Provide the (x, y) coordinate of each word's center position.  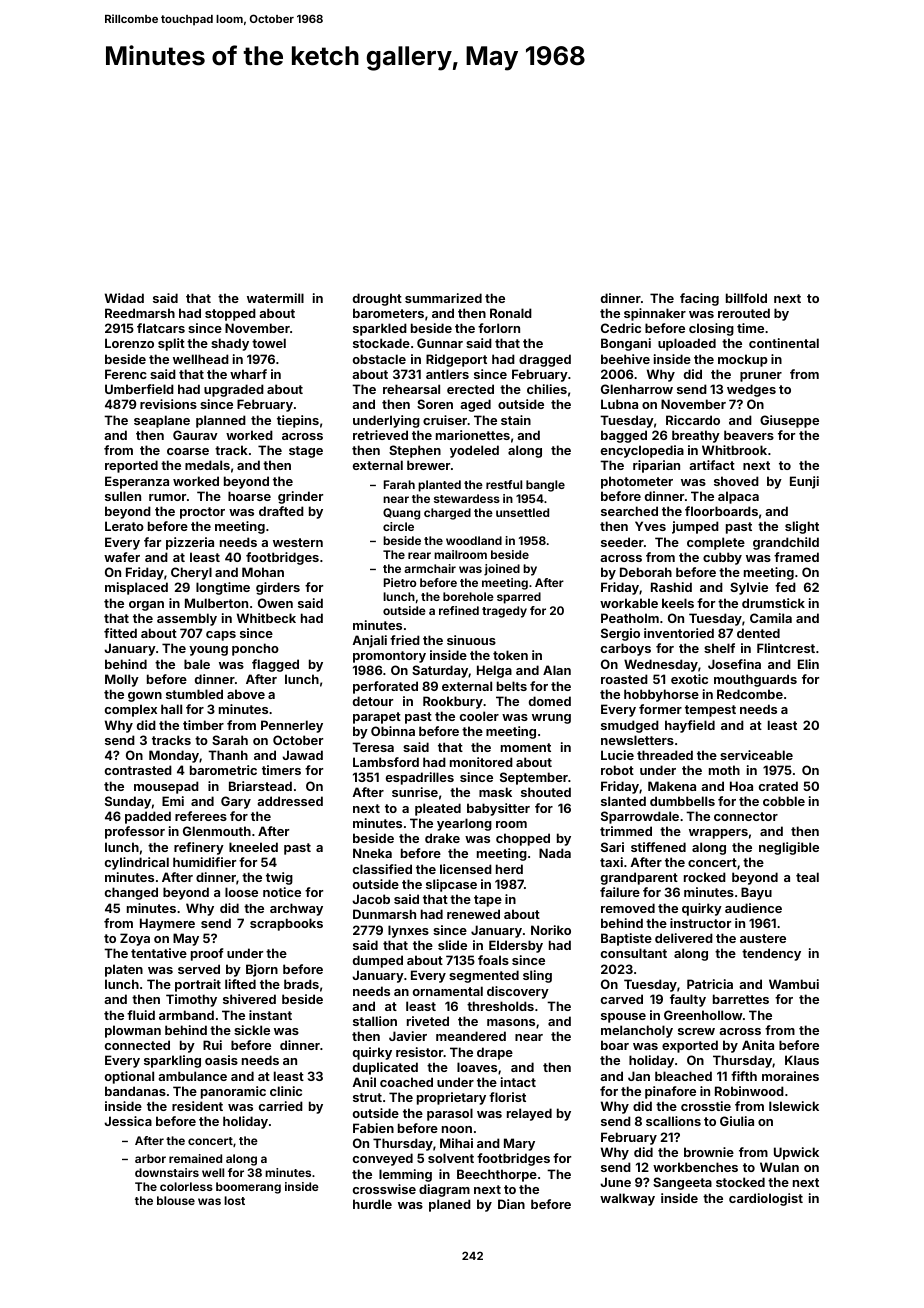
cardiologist (766, 1199)
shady (230, 344)
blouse (176, 1200)
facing (699, 299)
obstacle (379, 359)
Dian (511, 1204)
